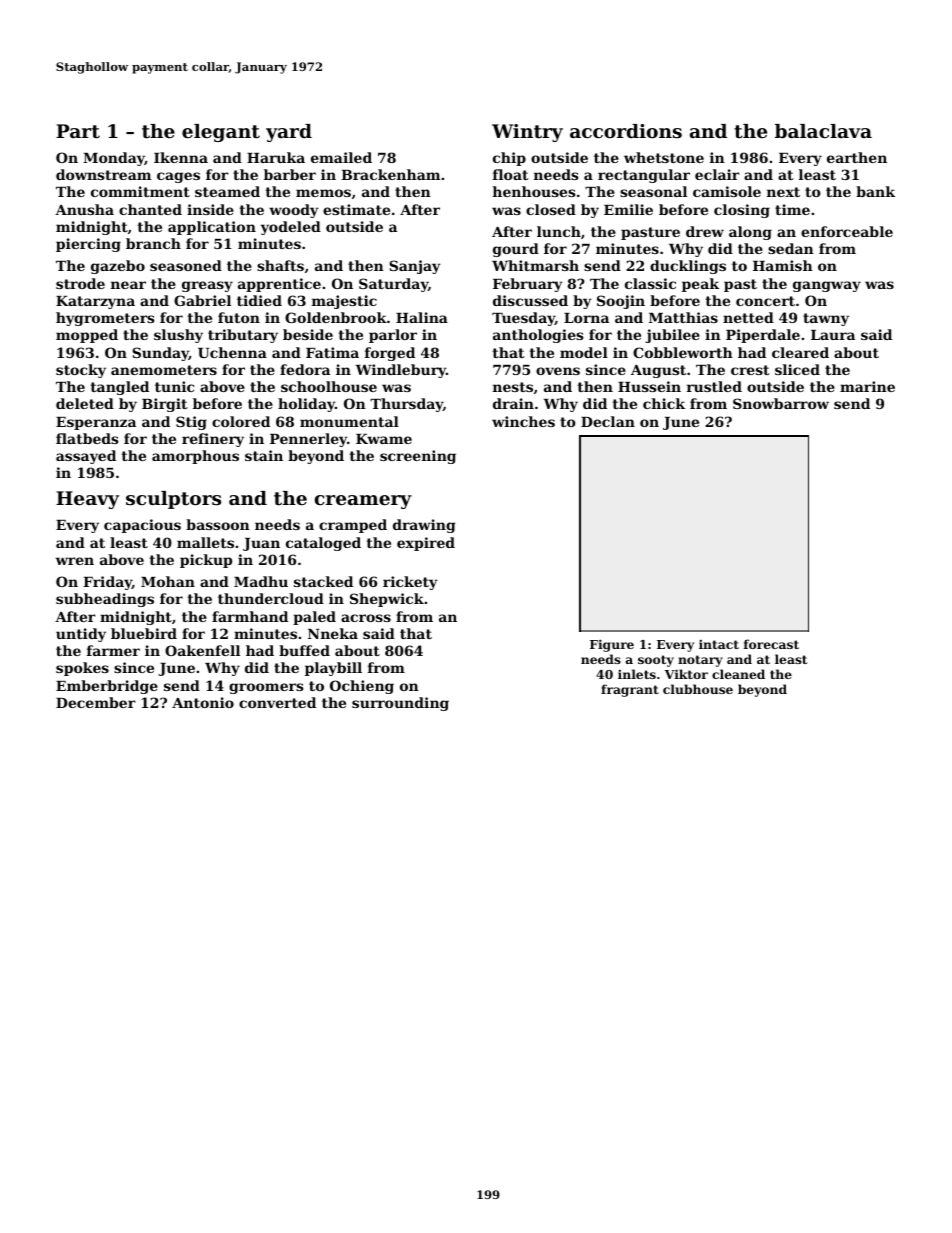 This document has height=1233, width=952. What do you see at coordinates (771, 644) in the document?
I see `forecast` at bounding box center [771, 644].
